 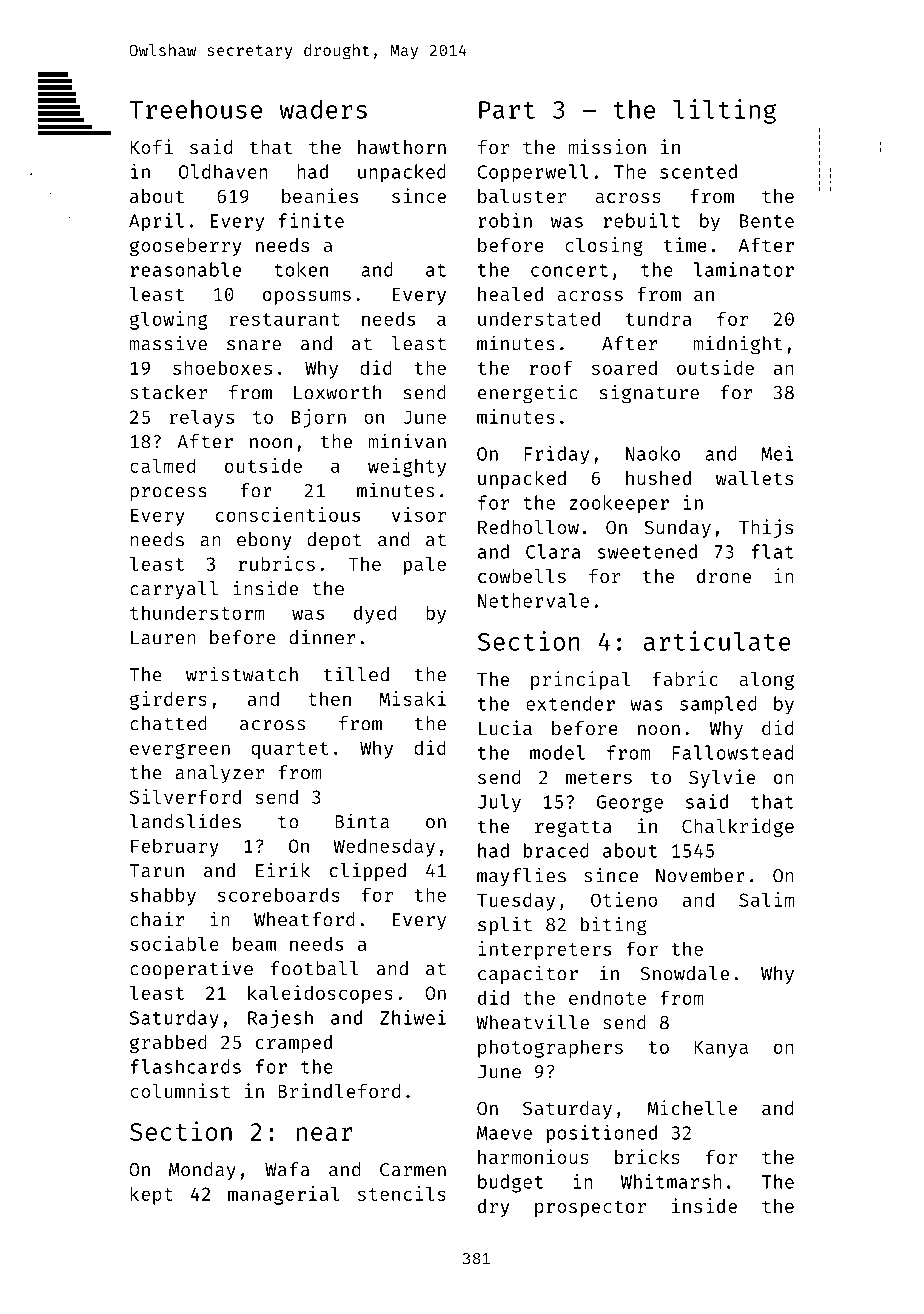 What do you see at coordinates (550, 1048) in the screenshot?
I see `photographers` at bounding box center [550, 1048].
